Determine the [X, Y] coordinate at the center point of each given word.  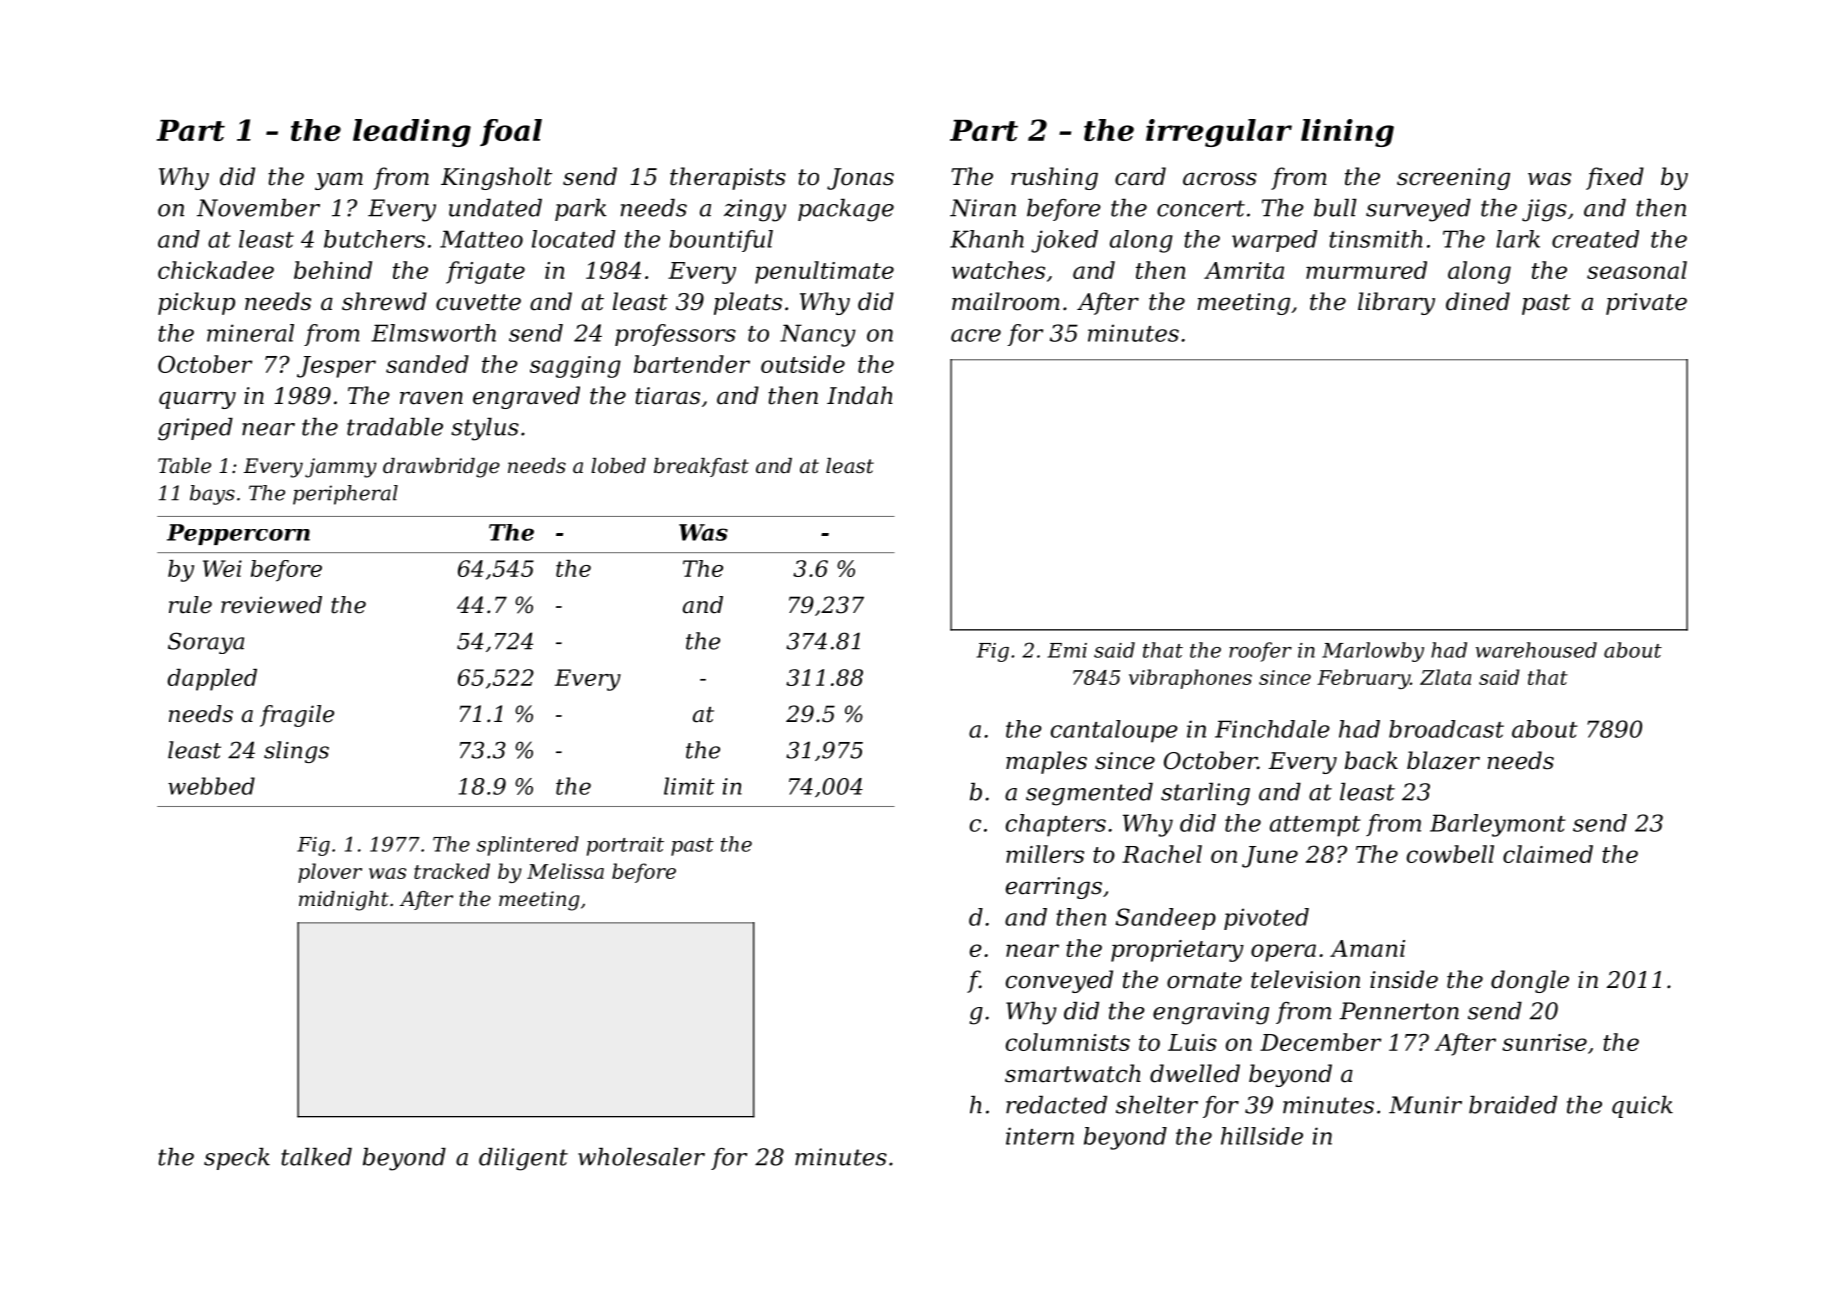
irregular [1219, 133]
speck [237, 1159]
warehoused [1536, 650]
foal [511, 132]
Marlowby [1373, 652]
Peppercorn [238, 534]
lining [1347, 133]
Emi [1067, 650]
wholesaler [641, 1157]
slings [296, 752]
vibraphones [1190, 679]
